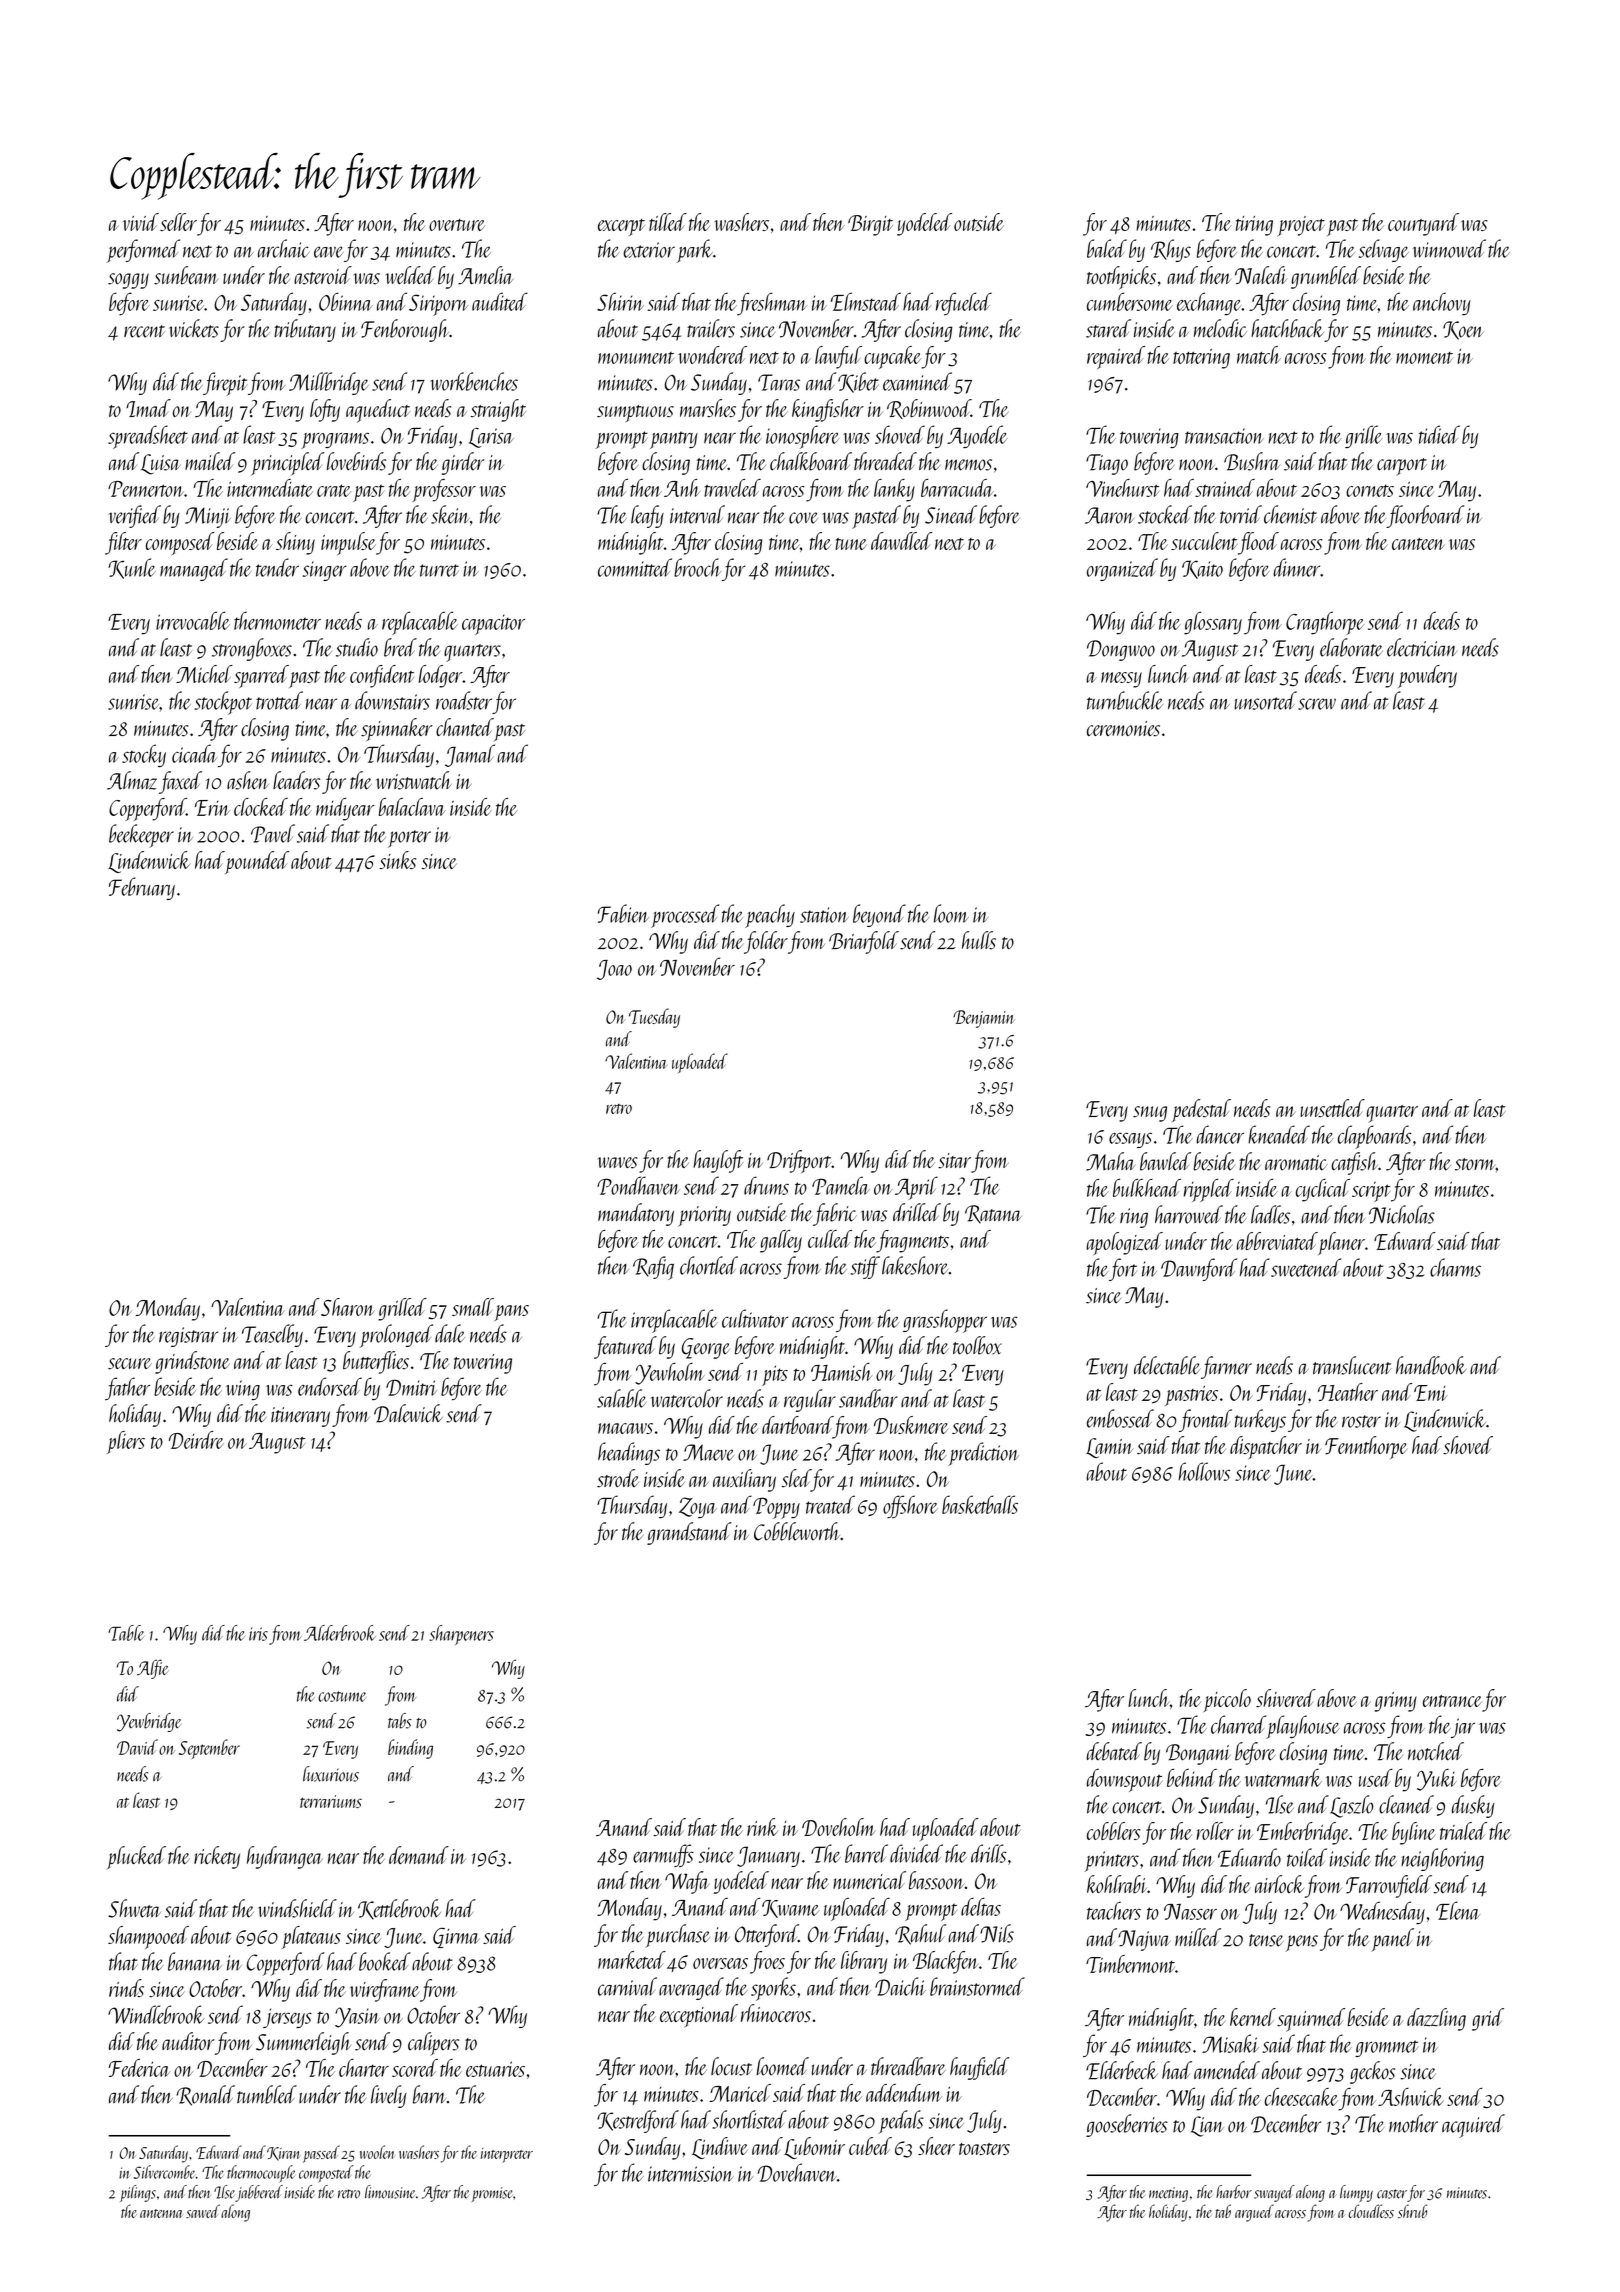  What do you see at coordinates (993, 1214) in the document?
I see `Ratana` at bounding box center [993, 1214].
